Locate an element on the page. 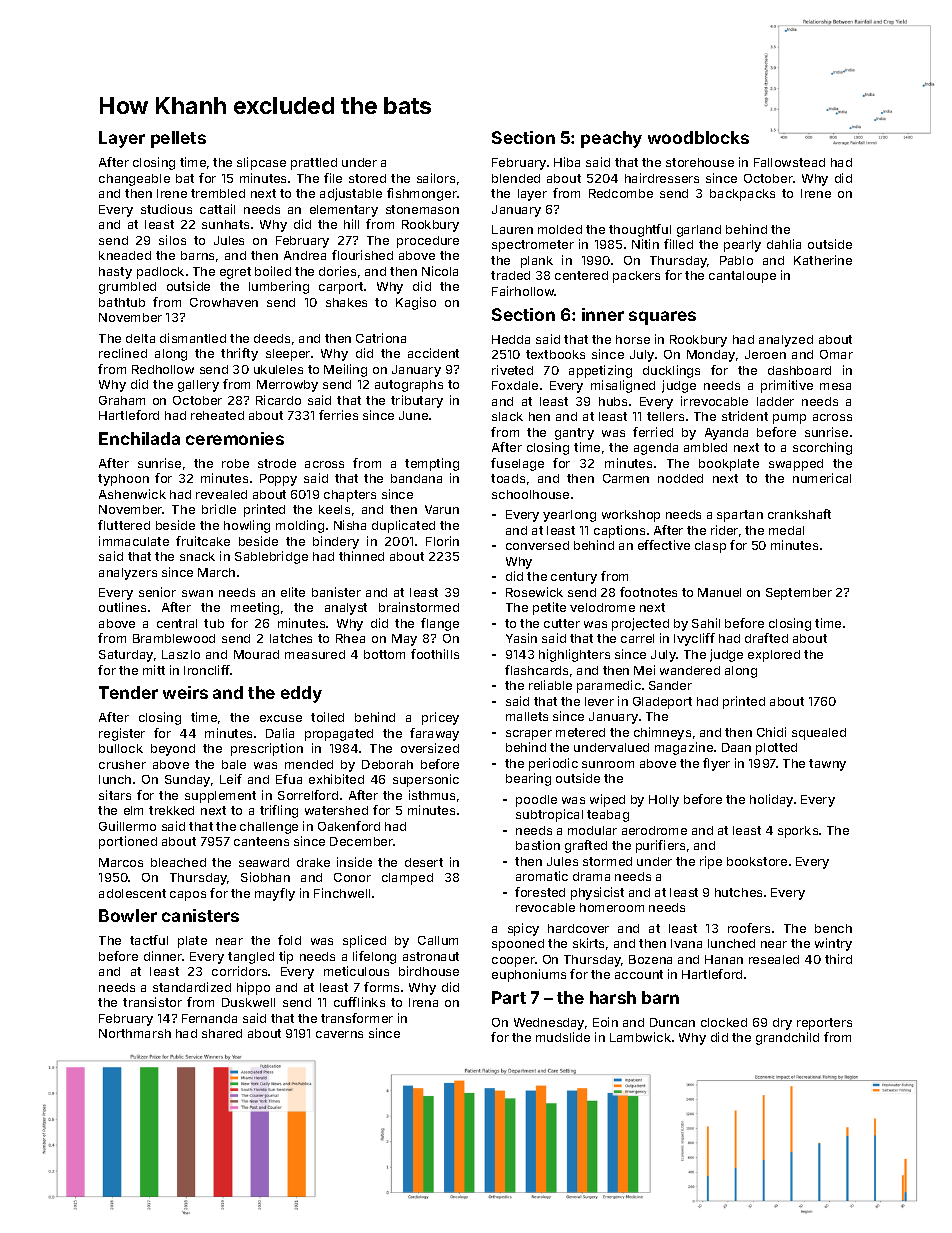 This page has width=952, height=1233. Kagiso is located at coordinates (416, 303).
